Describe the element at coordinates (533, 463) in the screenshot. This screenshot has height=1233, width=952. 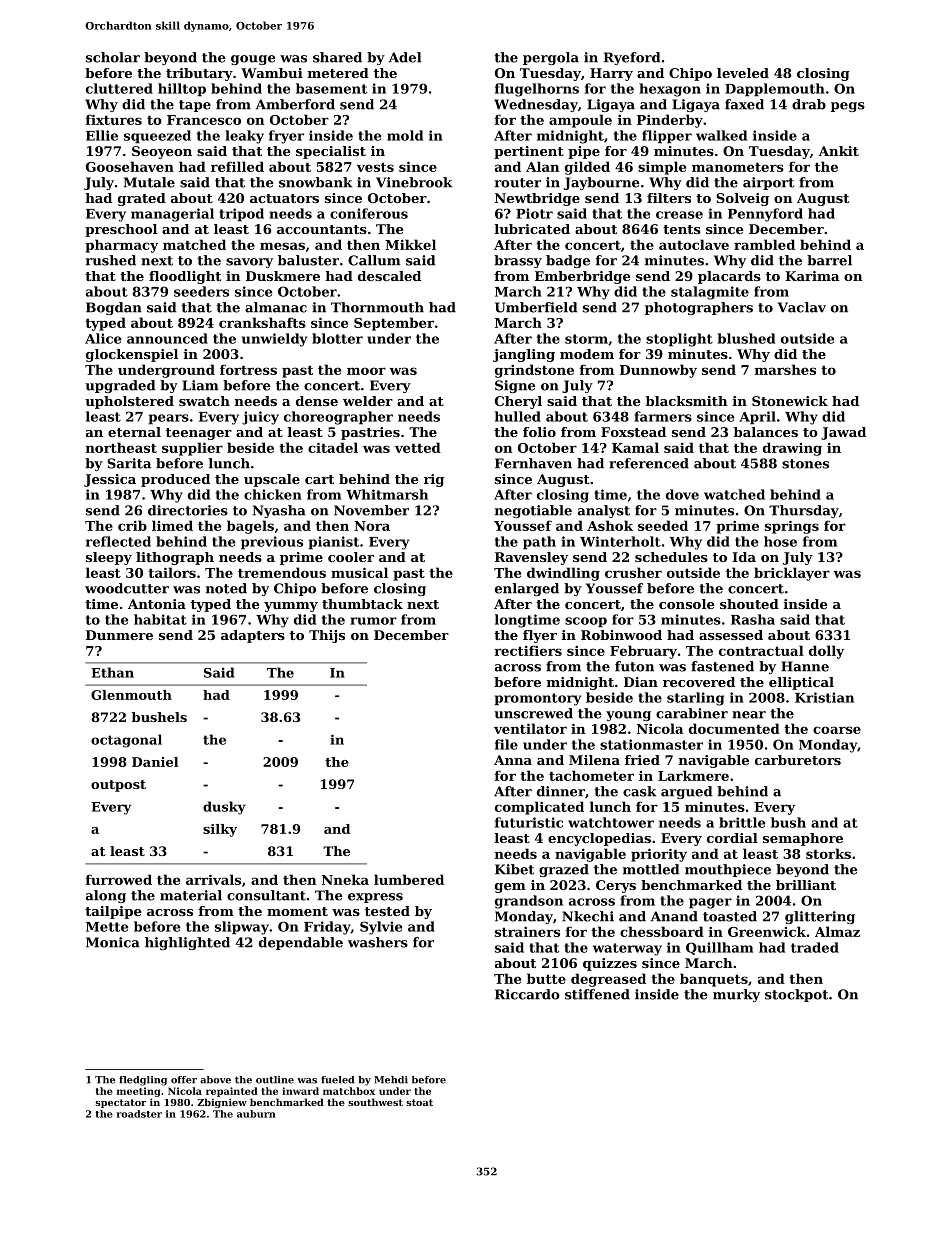
I see `Fernhaven` at that location.
